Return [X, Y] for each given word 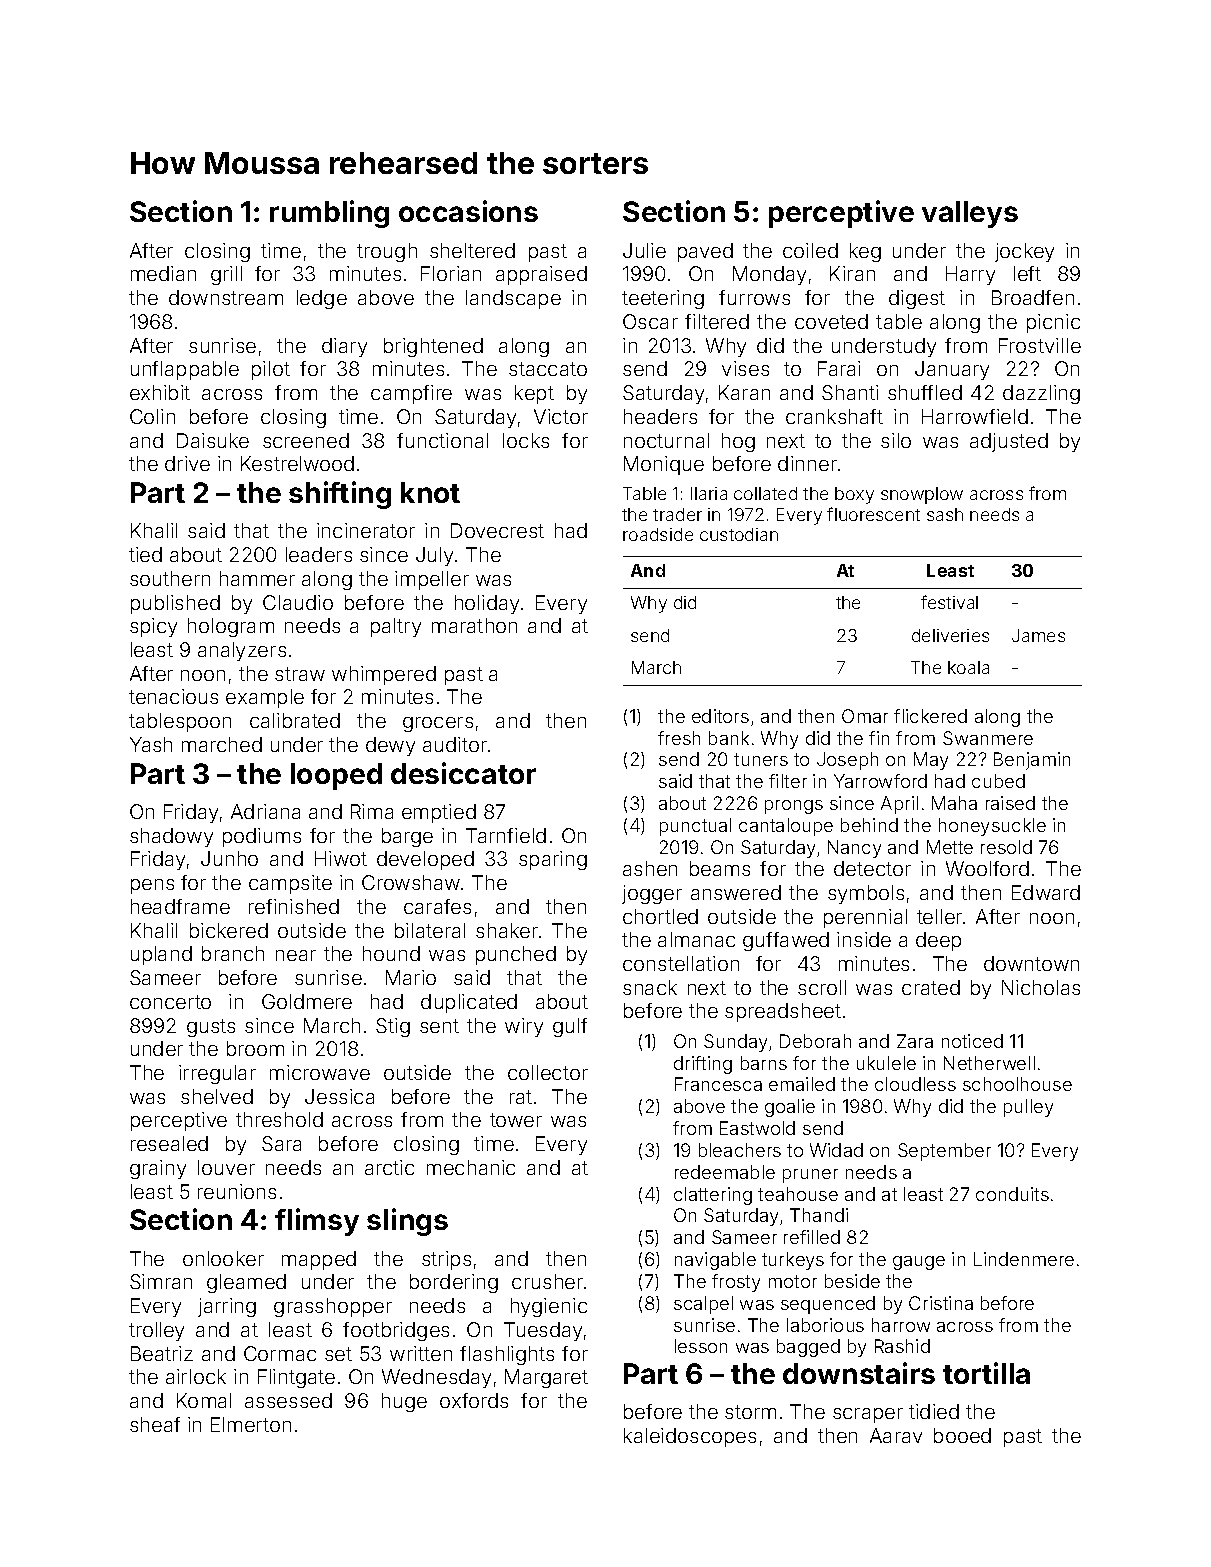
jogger [652, 894]
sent [439, 1026]
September [944, 1152]
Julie [644, 250]
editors [720, 716]
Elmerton [251, 1424]
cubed [998, 781]
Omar [865, 716]
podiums [262, 837]
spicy [153, 627]
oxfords [474, 1400]
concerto [170, 1002]
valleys [970, 214]
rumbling [329, 214]
